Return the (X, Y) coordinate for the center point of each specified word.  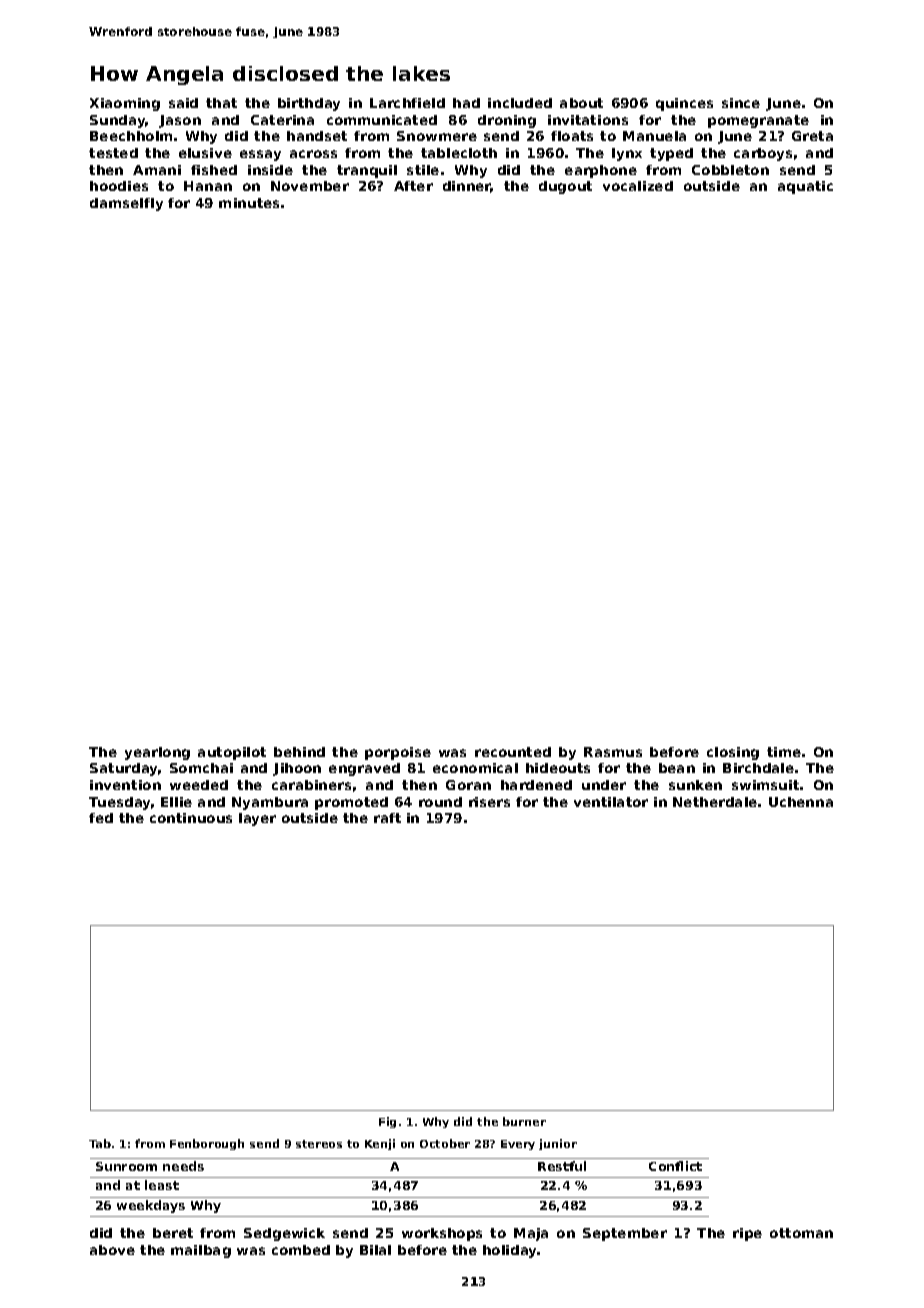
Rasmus (613, 752)
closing (733, 753)
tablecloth (459, 153)
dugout (565, 187)
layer (257, 819)
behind (299, 752)
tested (113, 153)
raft (387, 818)
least (162, 1185)
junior (558, 1144)
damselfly (126, 204)
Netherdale (715, 802)
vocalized (638, 186)
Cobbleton (730, 170)
